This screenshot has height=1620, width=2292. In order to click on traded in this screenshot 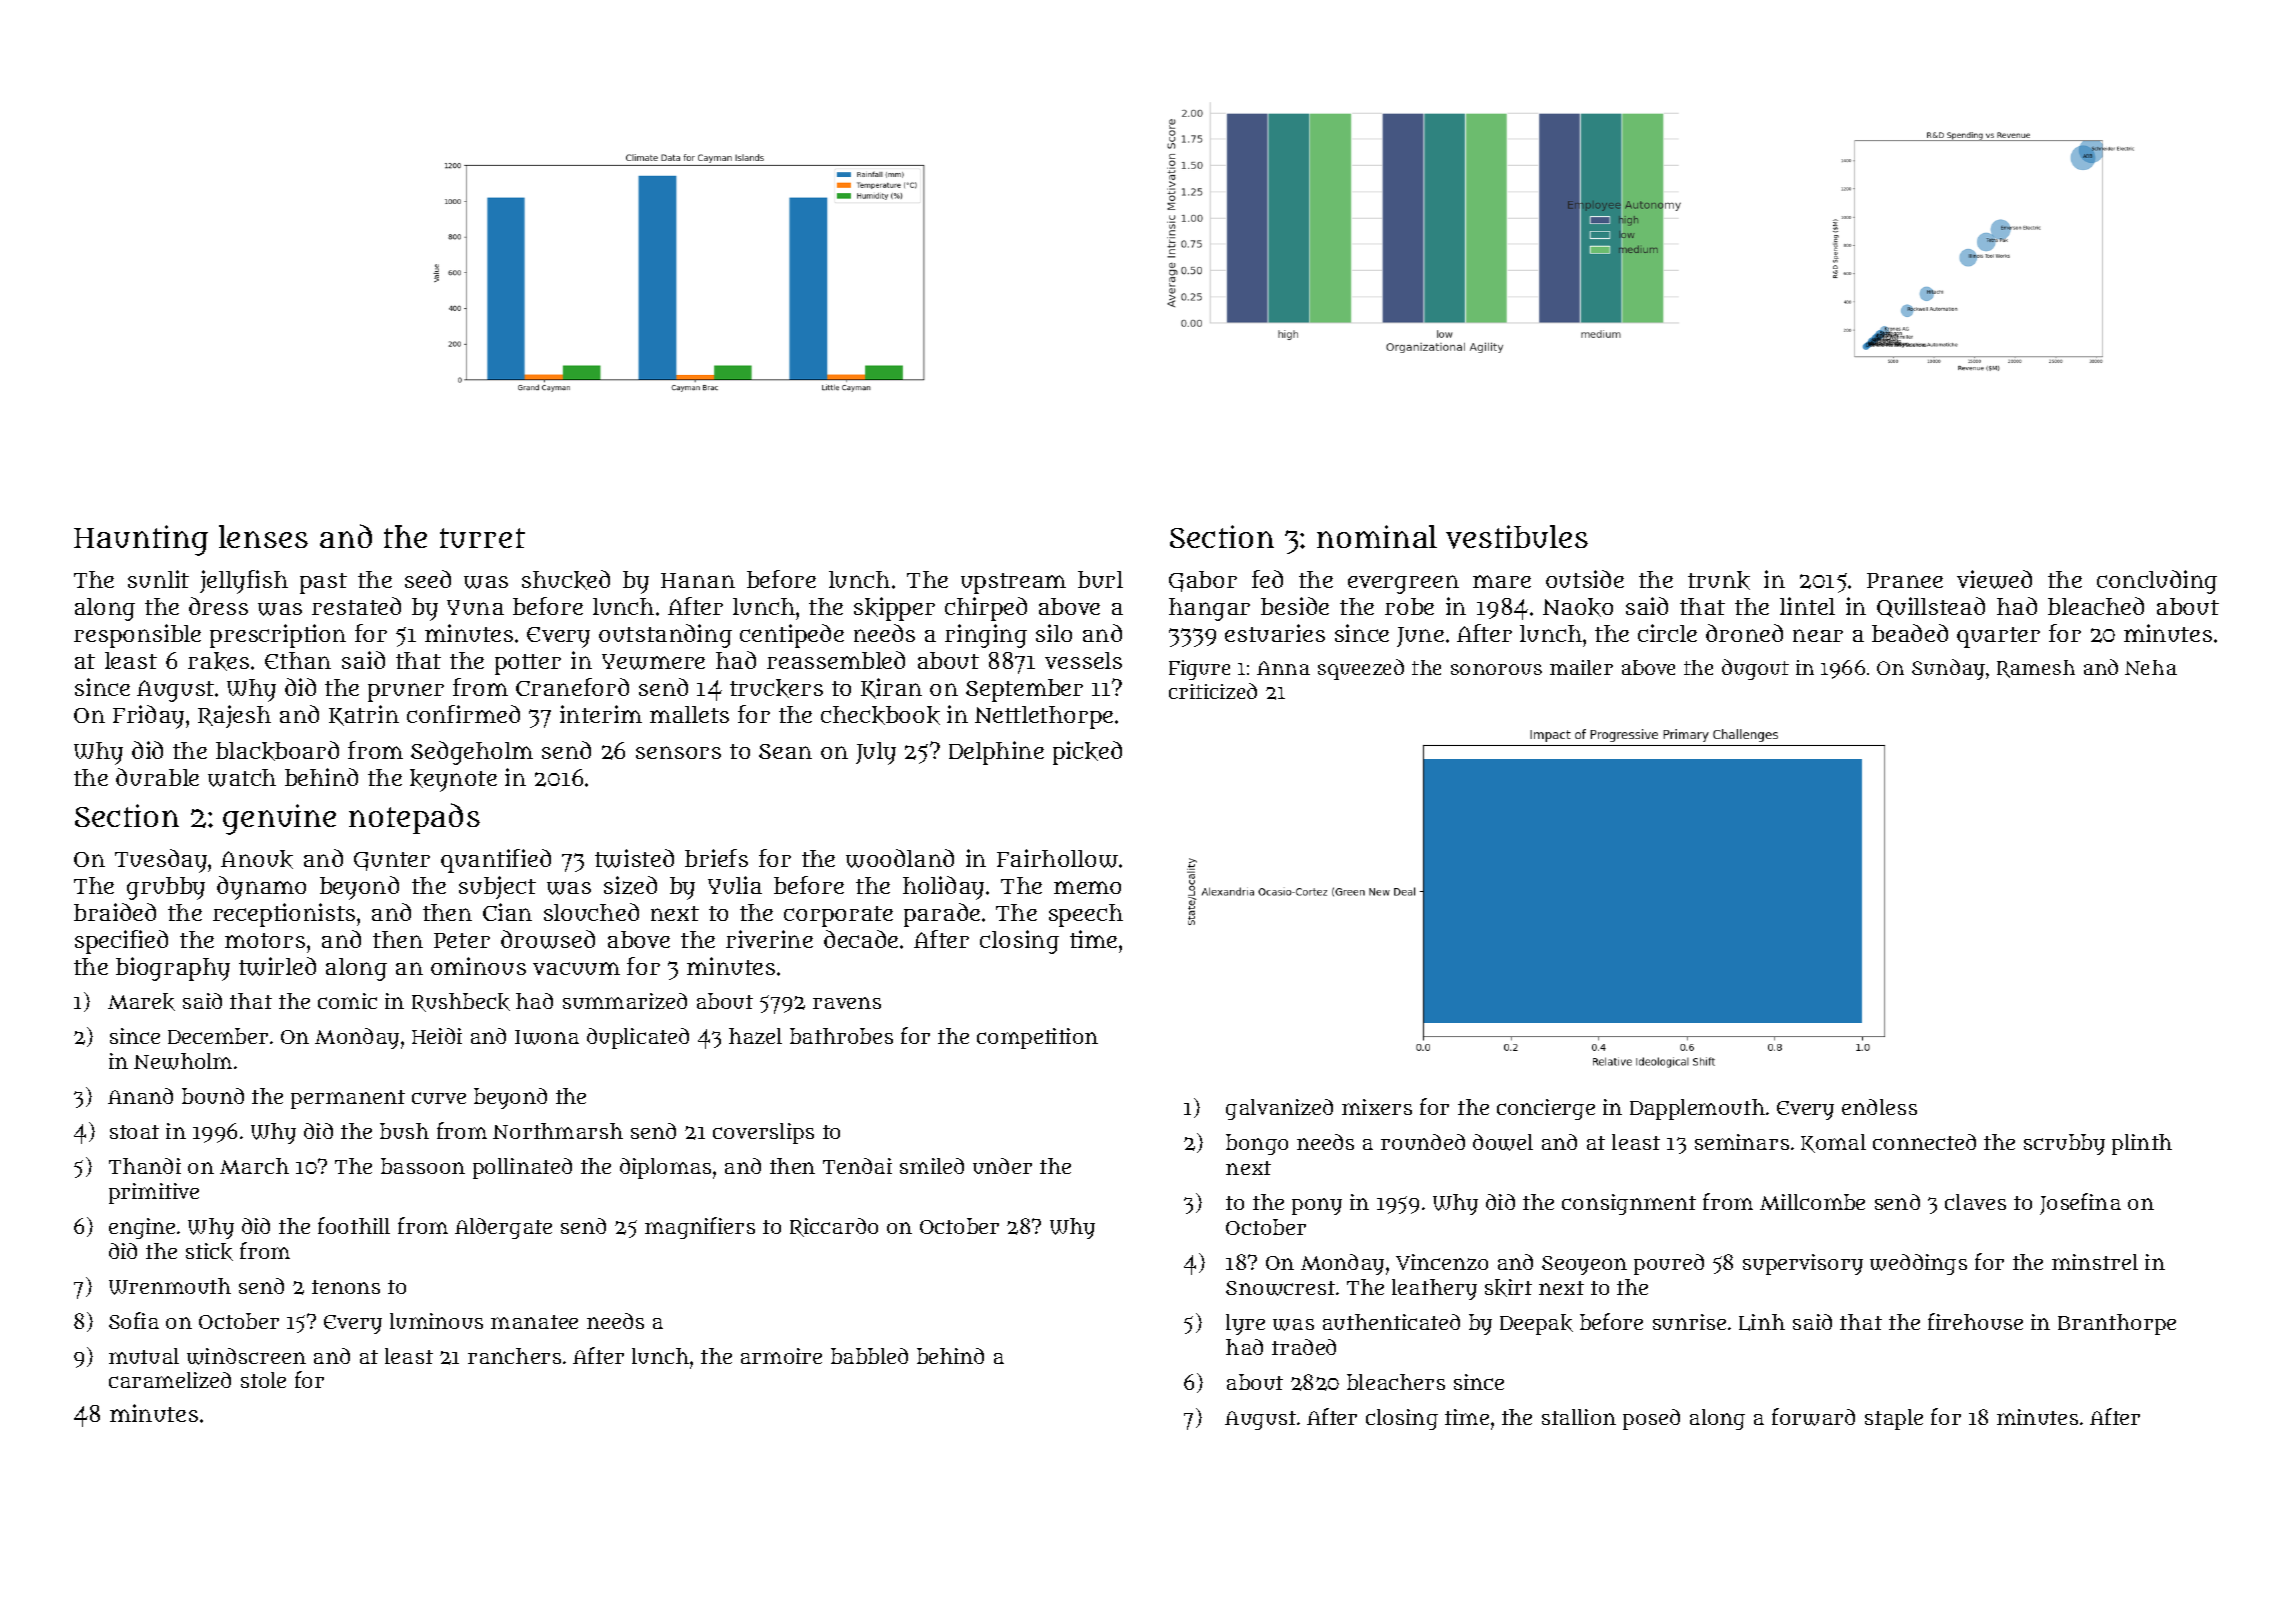, I will do `click(1304, 1347)`.
